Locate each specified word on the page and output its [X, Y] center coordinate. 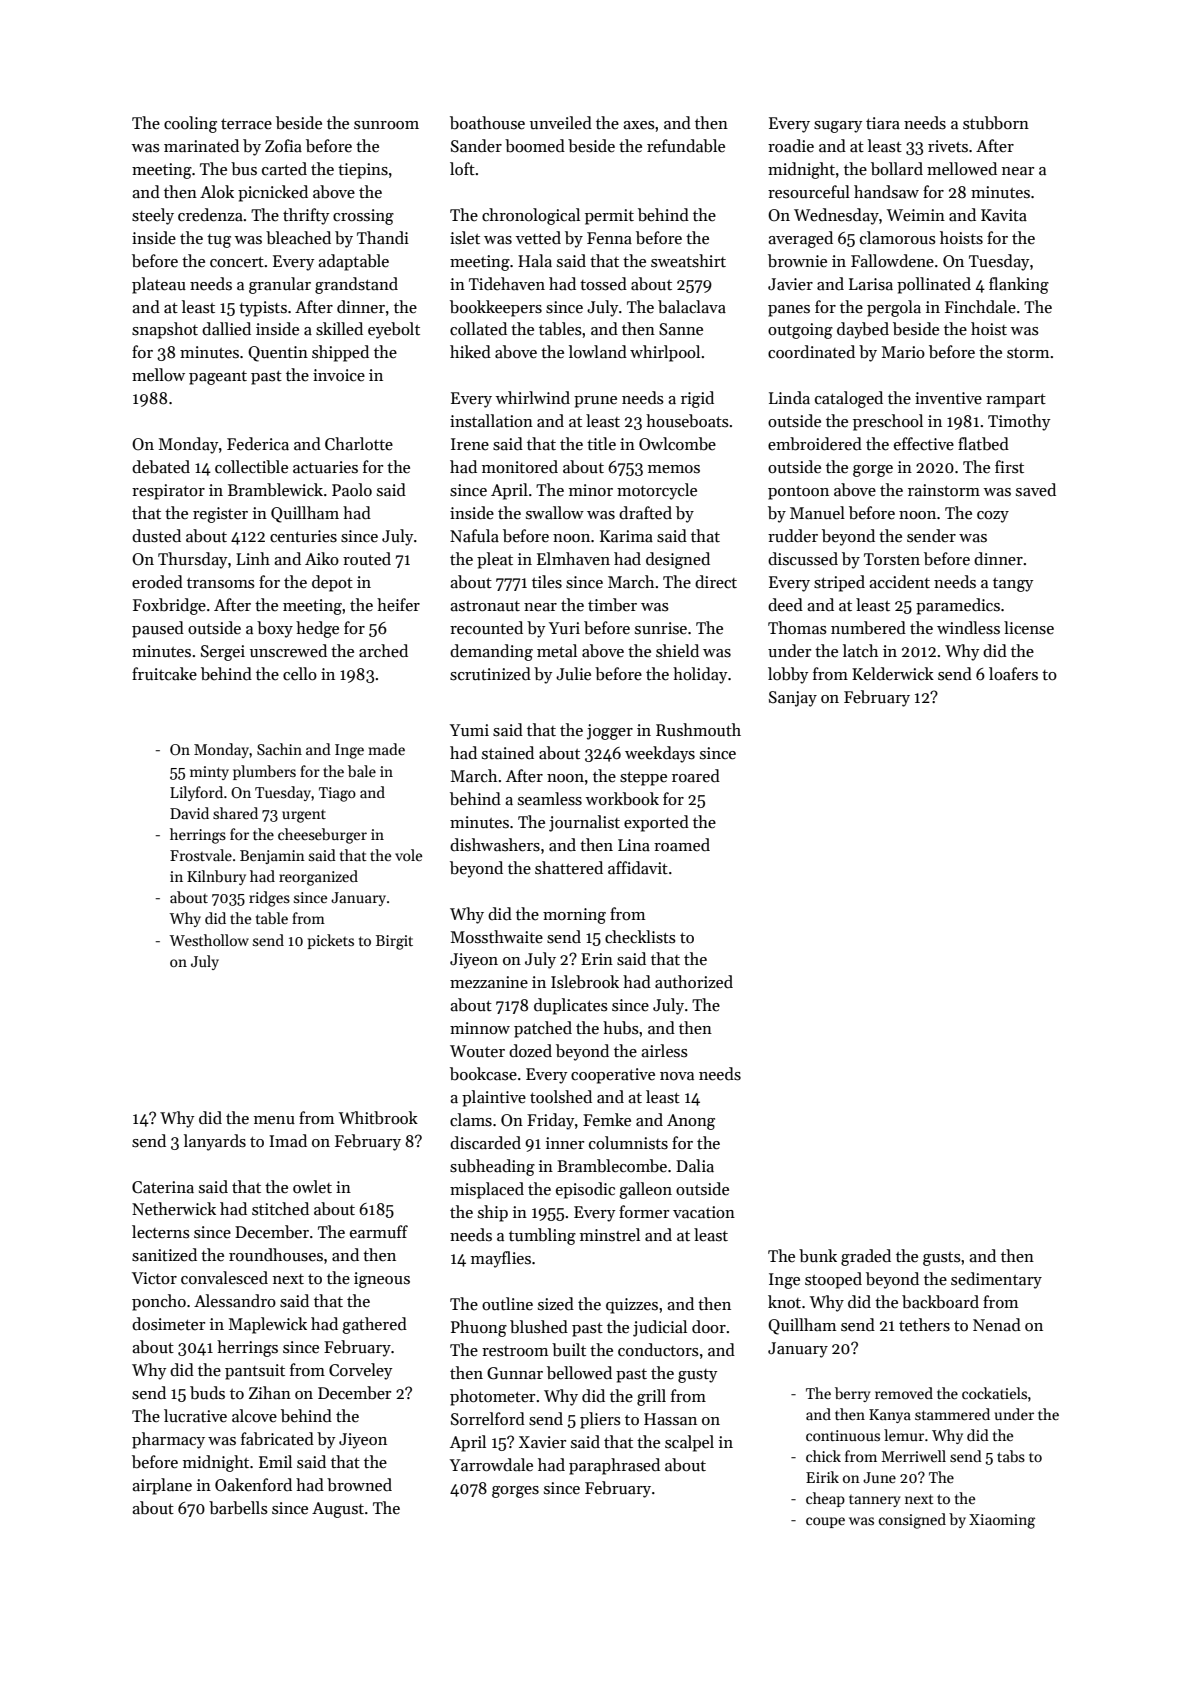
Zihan [270, 1392]
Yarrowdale [491, 1465]
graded [866, 1257]
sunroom [386, 125]
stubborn [996, 123]
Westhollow [209, 940]
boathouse [487, 123]
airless [664, 1051]
